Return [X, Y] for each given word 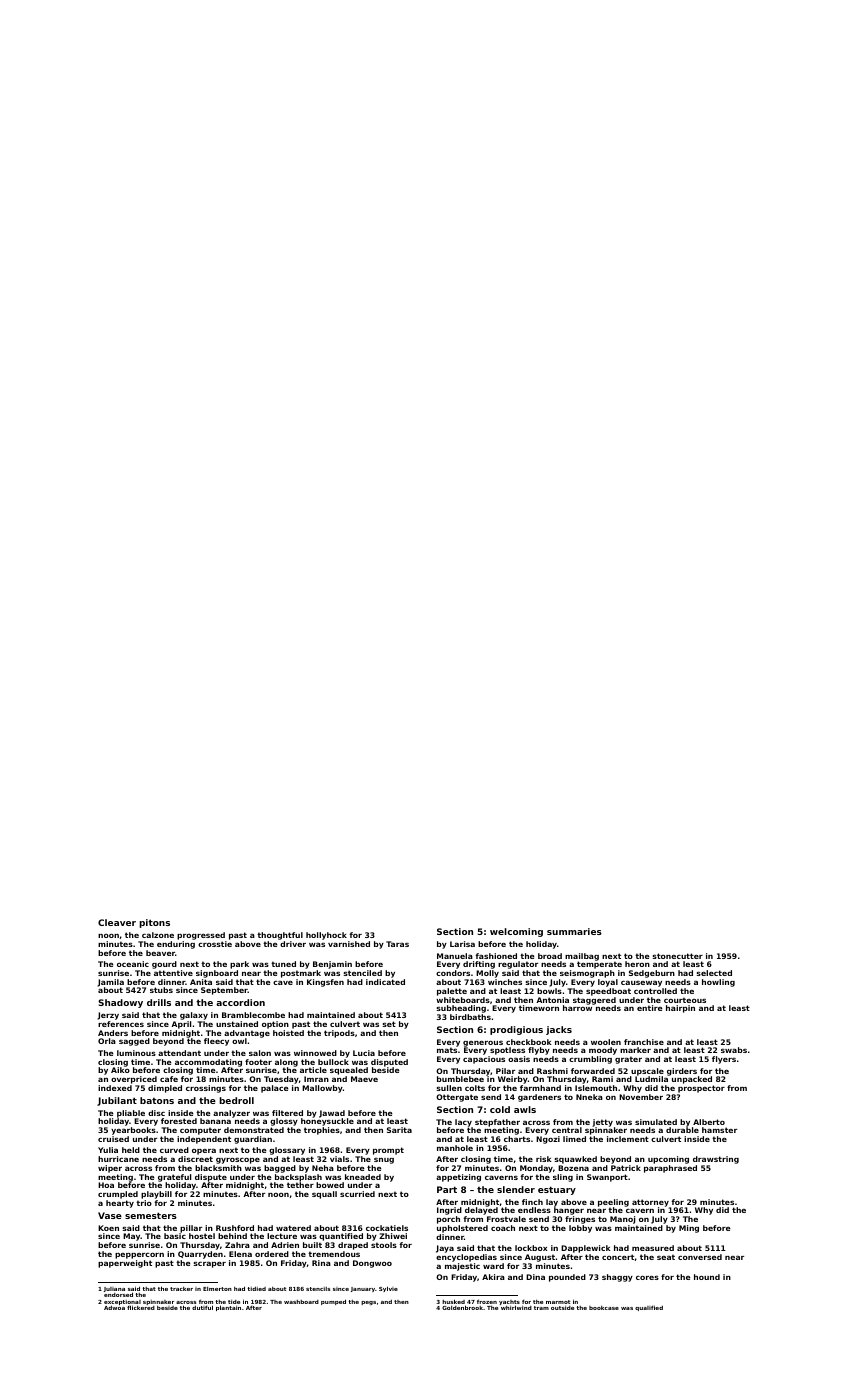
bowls [549, 991]
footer [258, 1062]
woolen [606, 1042]
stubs [161, 990]
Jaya [445, 1249]
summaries [574, 931]
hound [707, 1277]
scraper [210, 1264]
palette [452, 992]
